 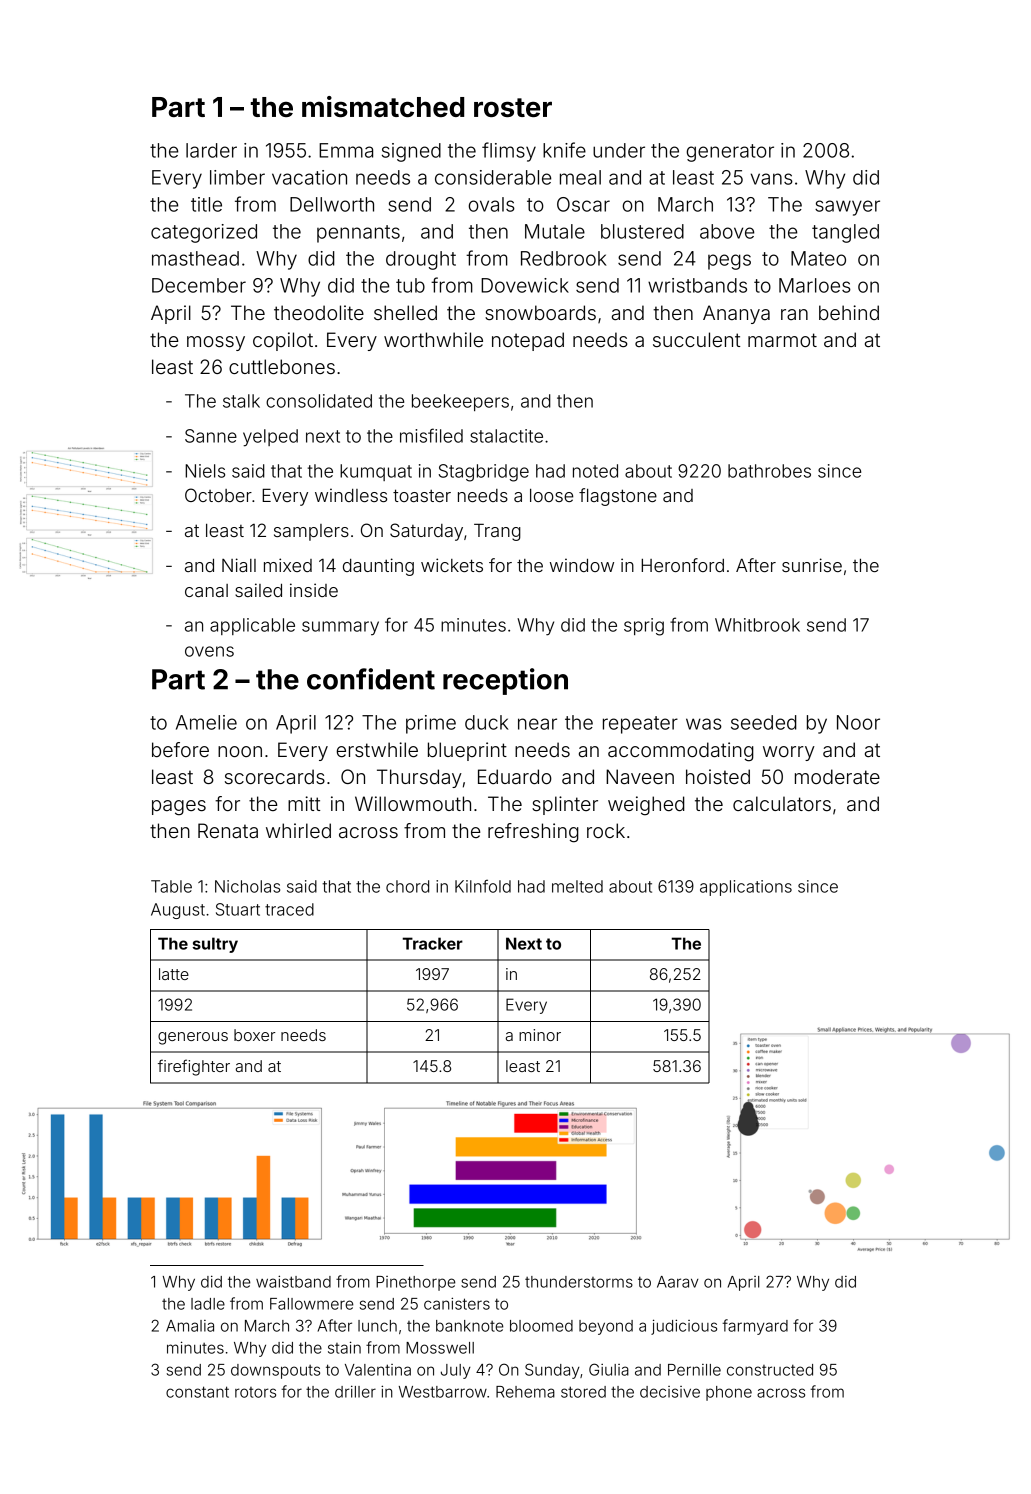 I want to click on bloomed, so click(x=541, y=1326).
